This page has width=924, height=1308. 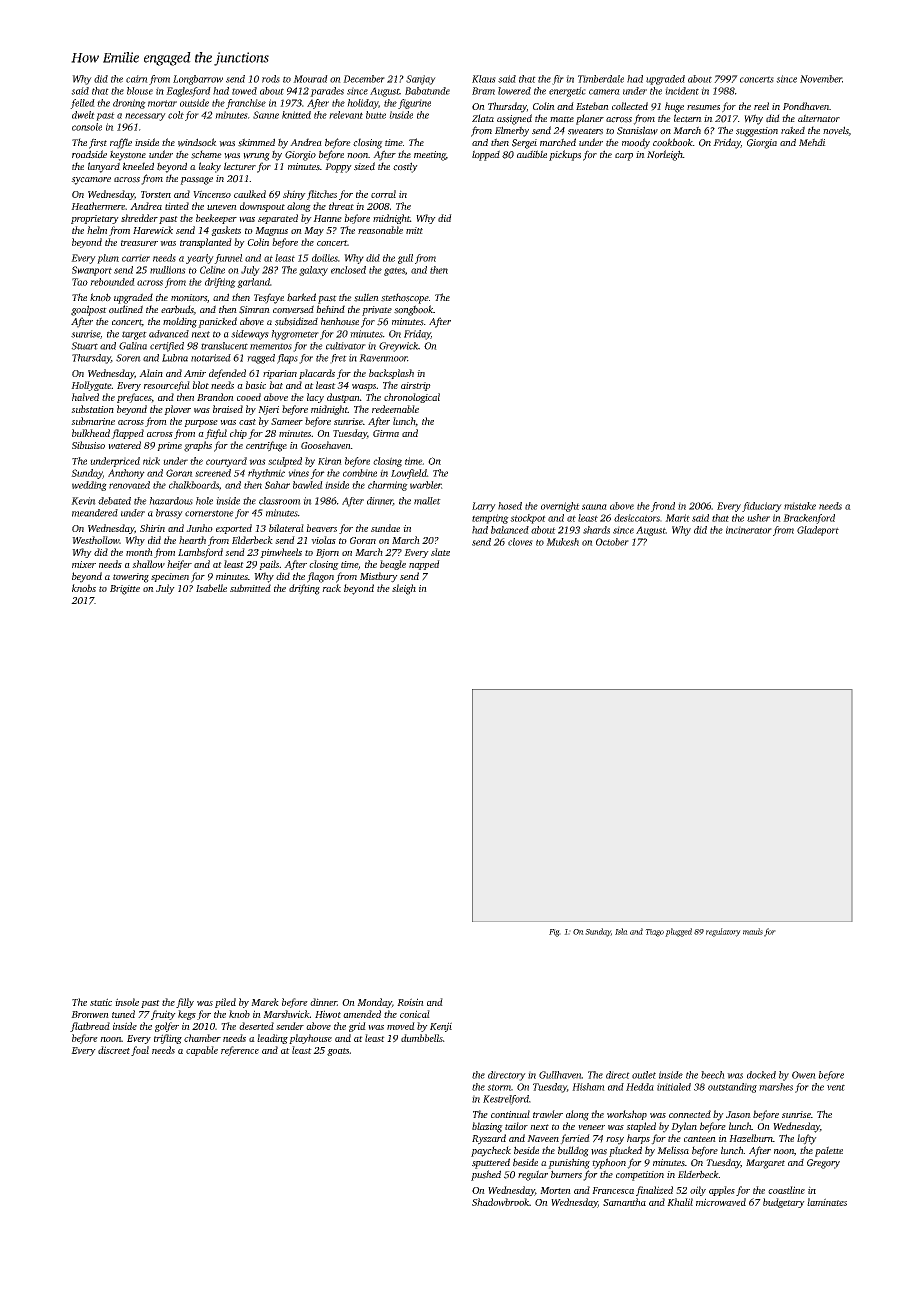 I want to click on incinerator, so click(x=749, y=530).
